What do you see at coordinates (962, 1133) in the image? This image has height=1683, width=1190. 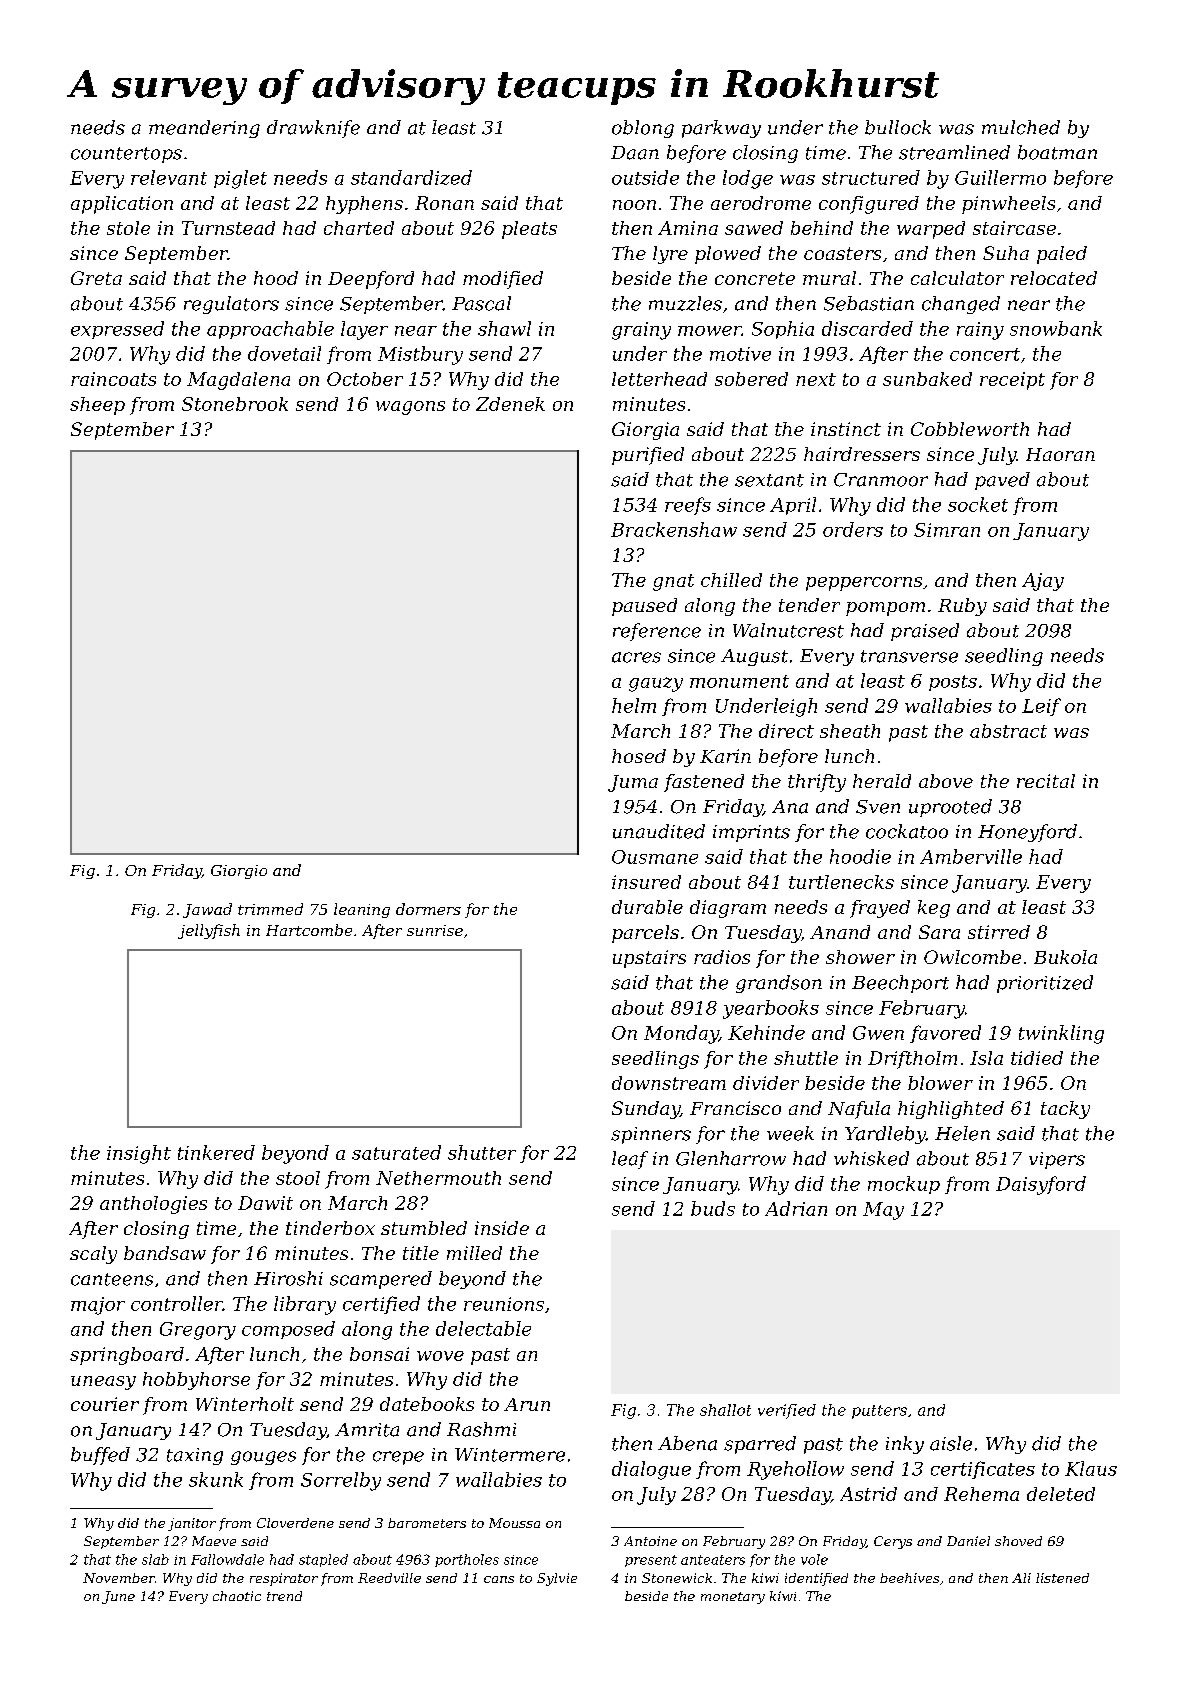 I see `Helen` at bounding box center [962, 1133].
